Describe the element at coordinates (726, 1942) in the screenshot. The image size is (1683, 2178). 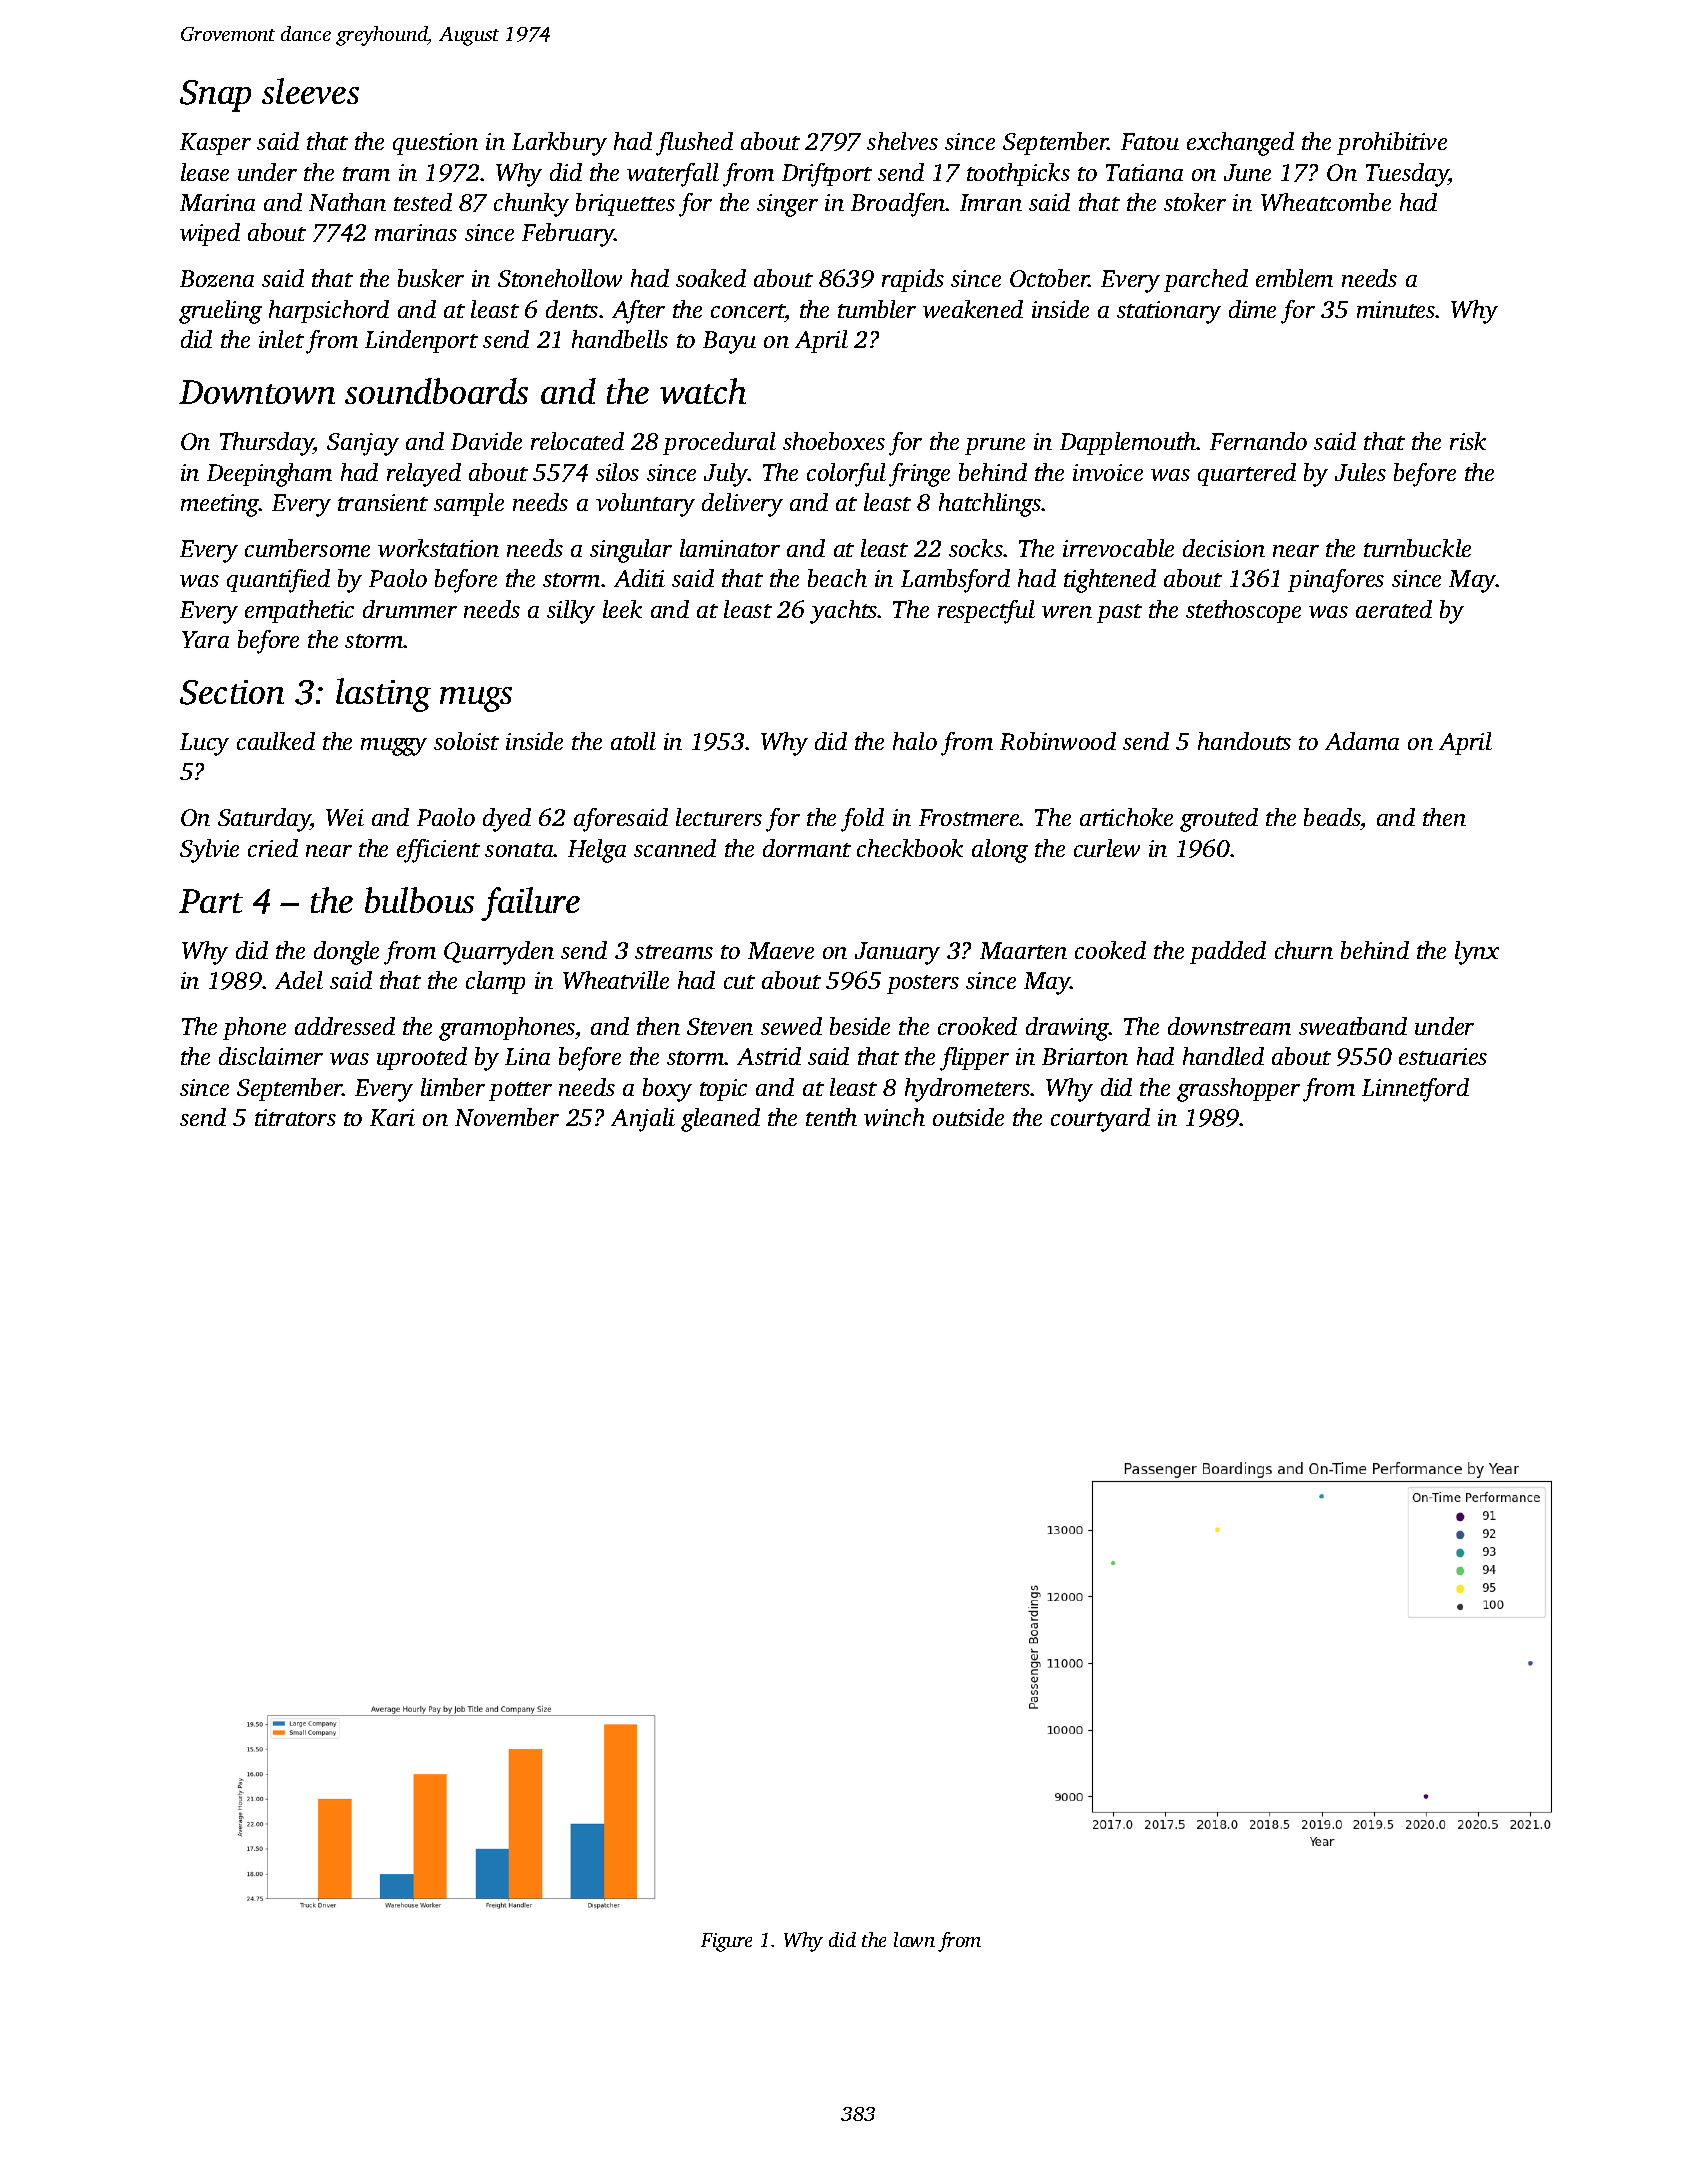
I see `Figure` at that location.
